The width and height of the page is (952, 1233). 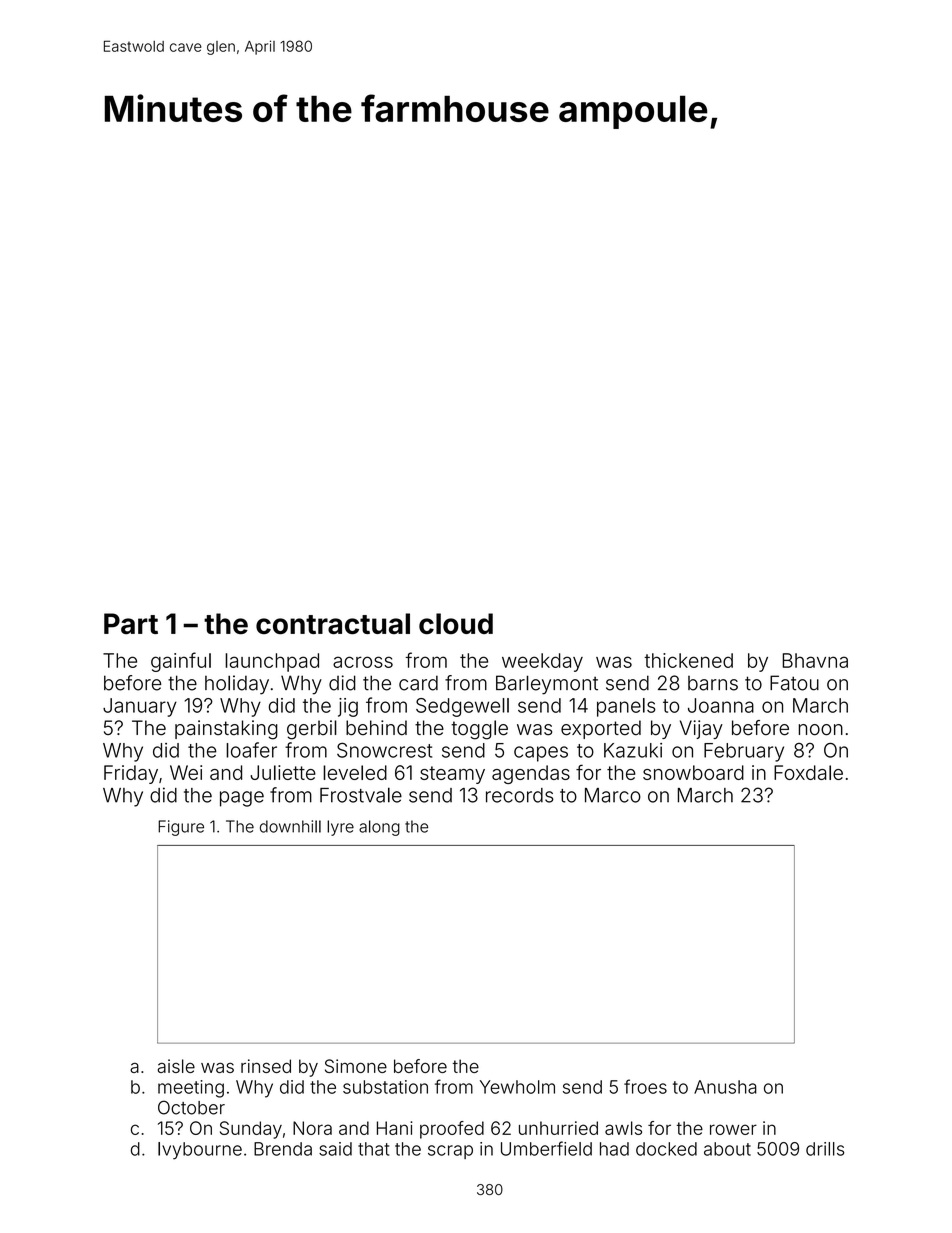 What do you see at coordinates (181, 828) in the page?
I see `Figure` at bounding box center [181, 828].
